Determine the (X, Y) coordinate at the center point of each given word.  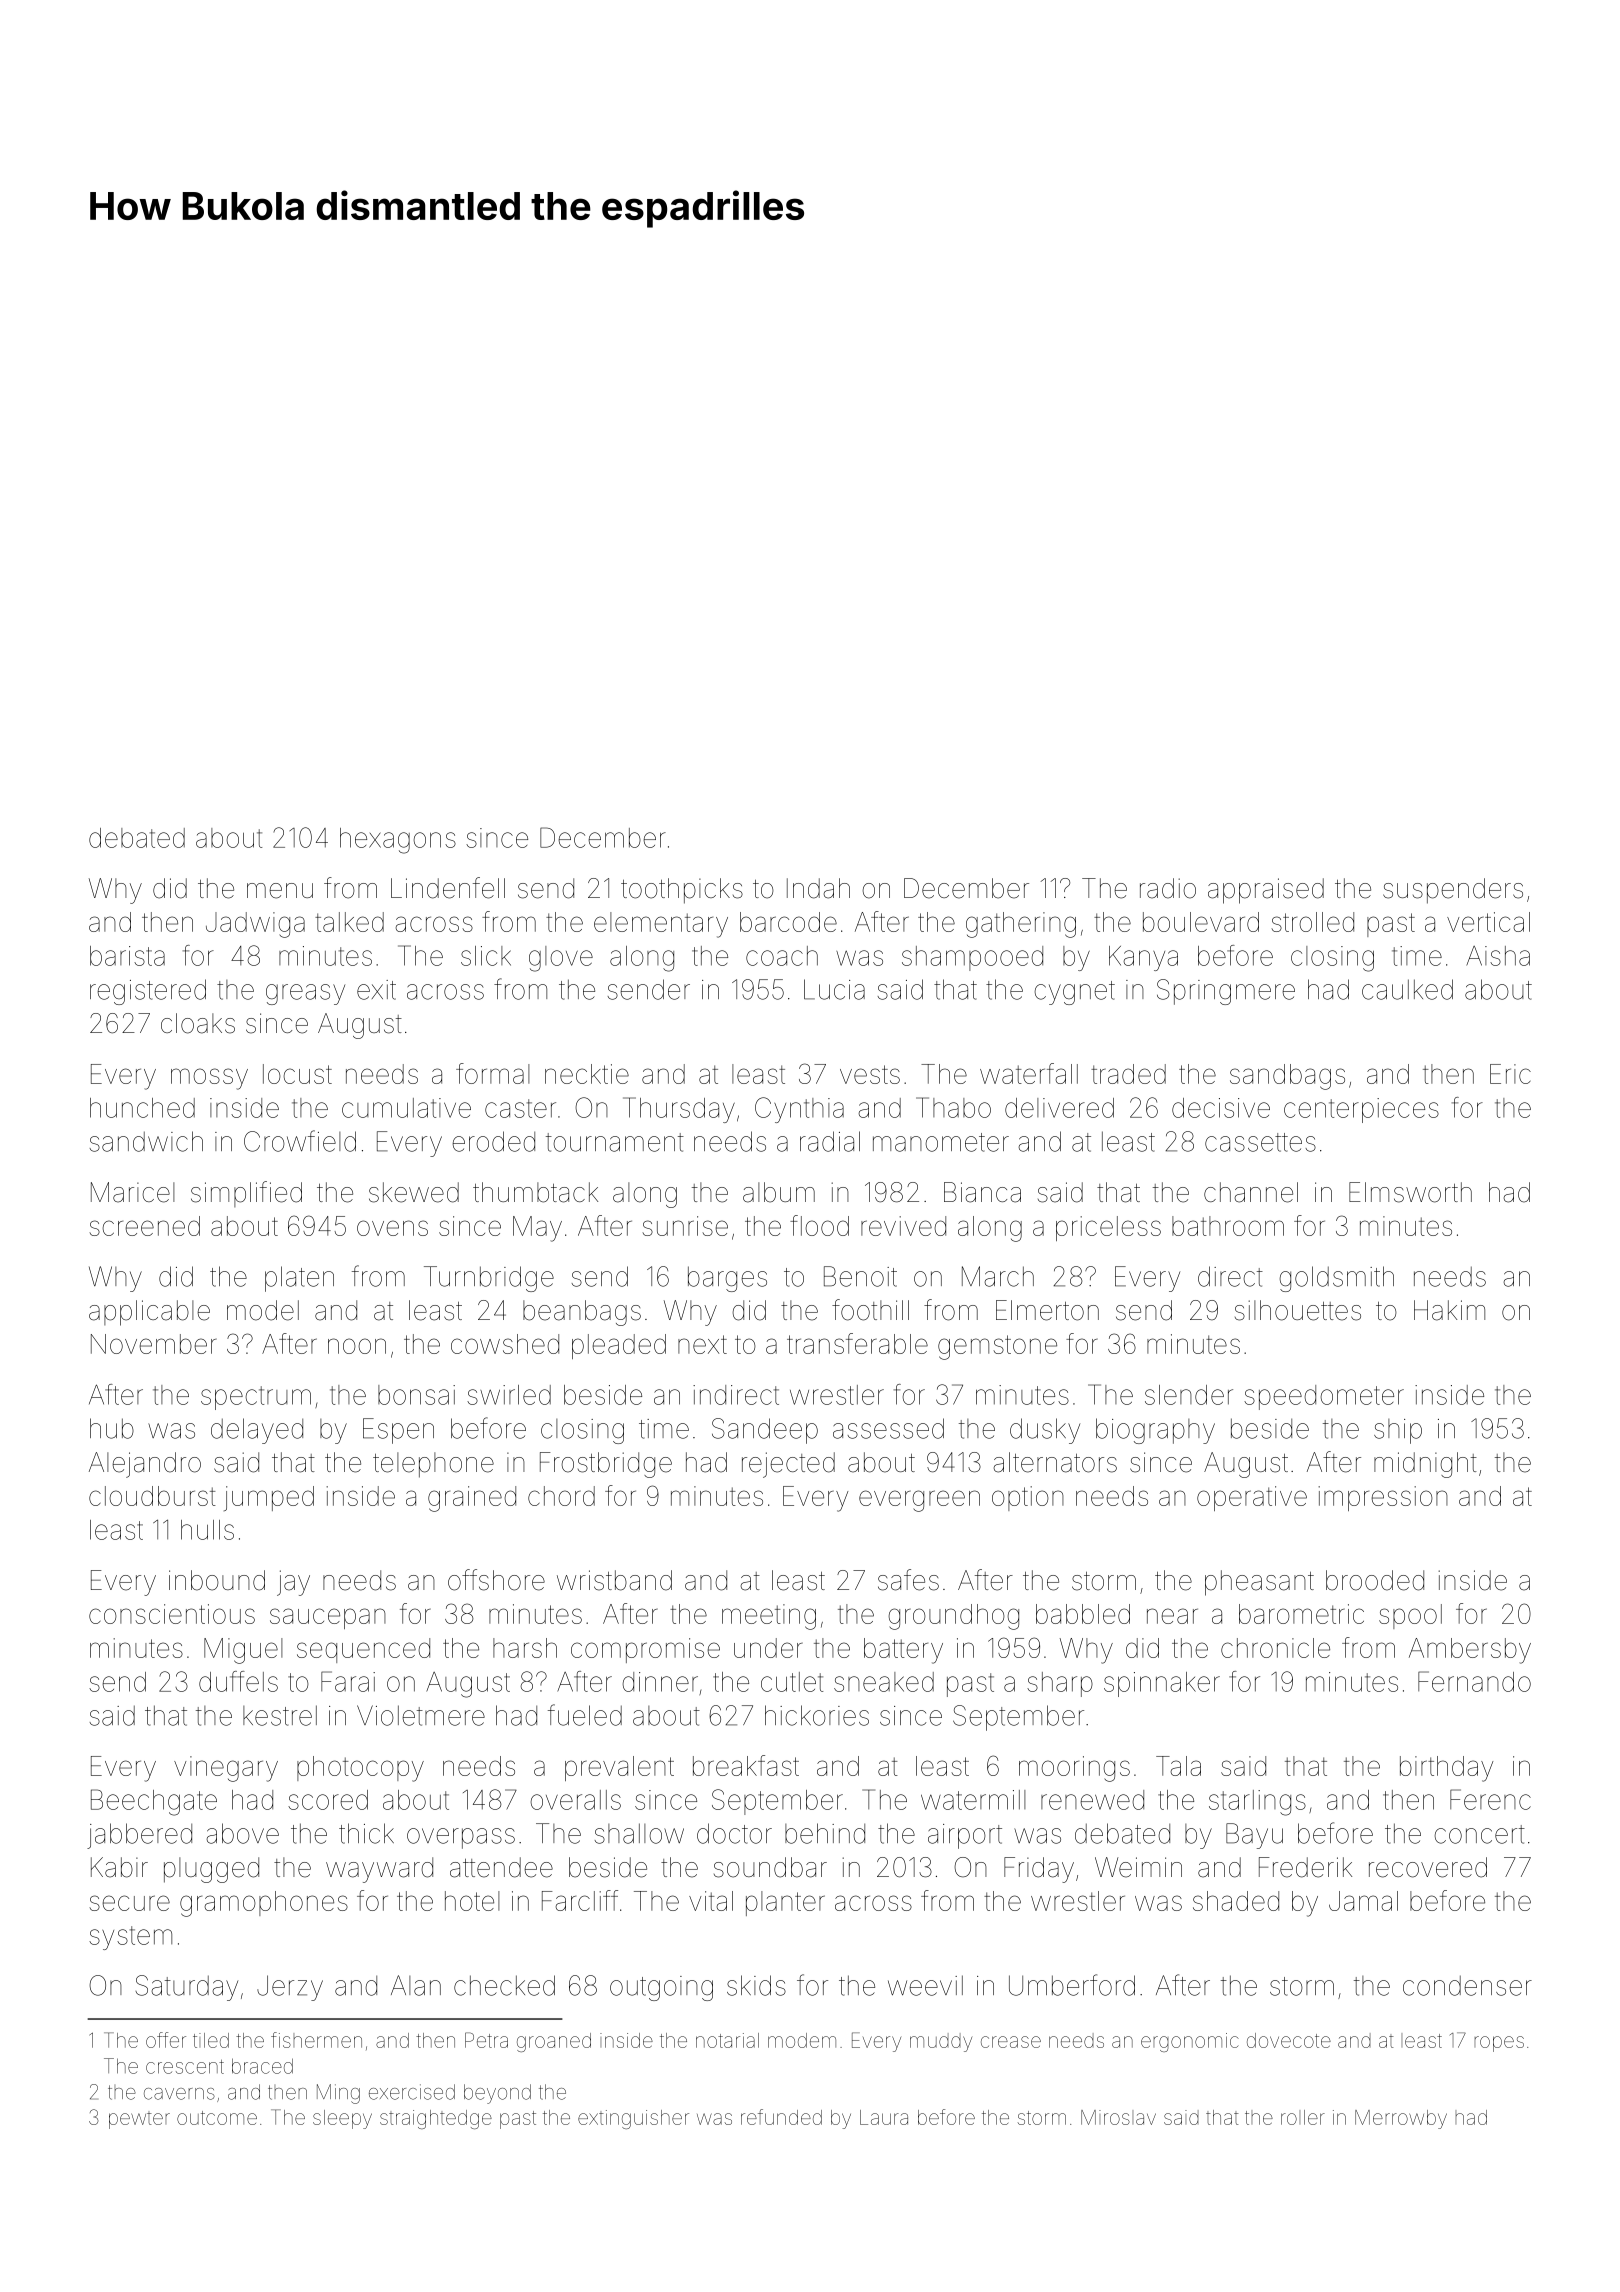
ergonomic (1190, 2042)
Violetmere (421, 1715)
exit (376, 990)
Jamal (1363, 1901)
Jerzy (290, 1988)
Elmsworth (1410, 1192)
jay (293, 1583)
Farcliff (580, 1900)
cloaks (198, 1023)
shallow (639, 1833)
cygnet (1074, 993)
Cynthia (799, 1110)
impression (1383, 1498)
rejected (788, 1465)
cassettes (1260, 1142)
